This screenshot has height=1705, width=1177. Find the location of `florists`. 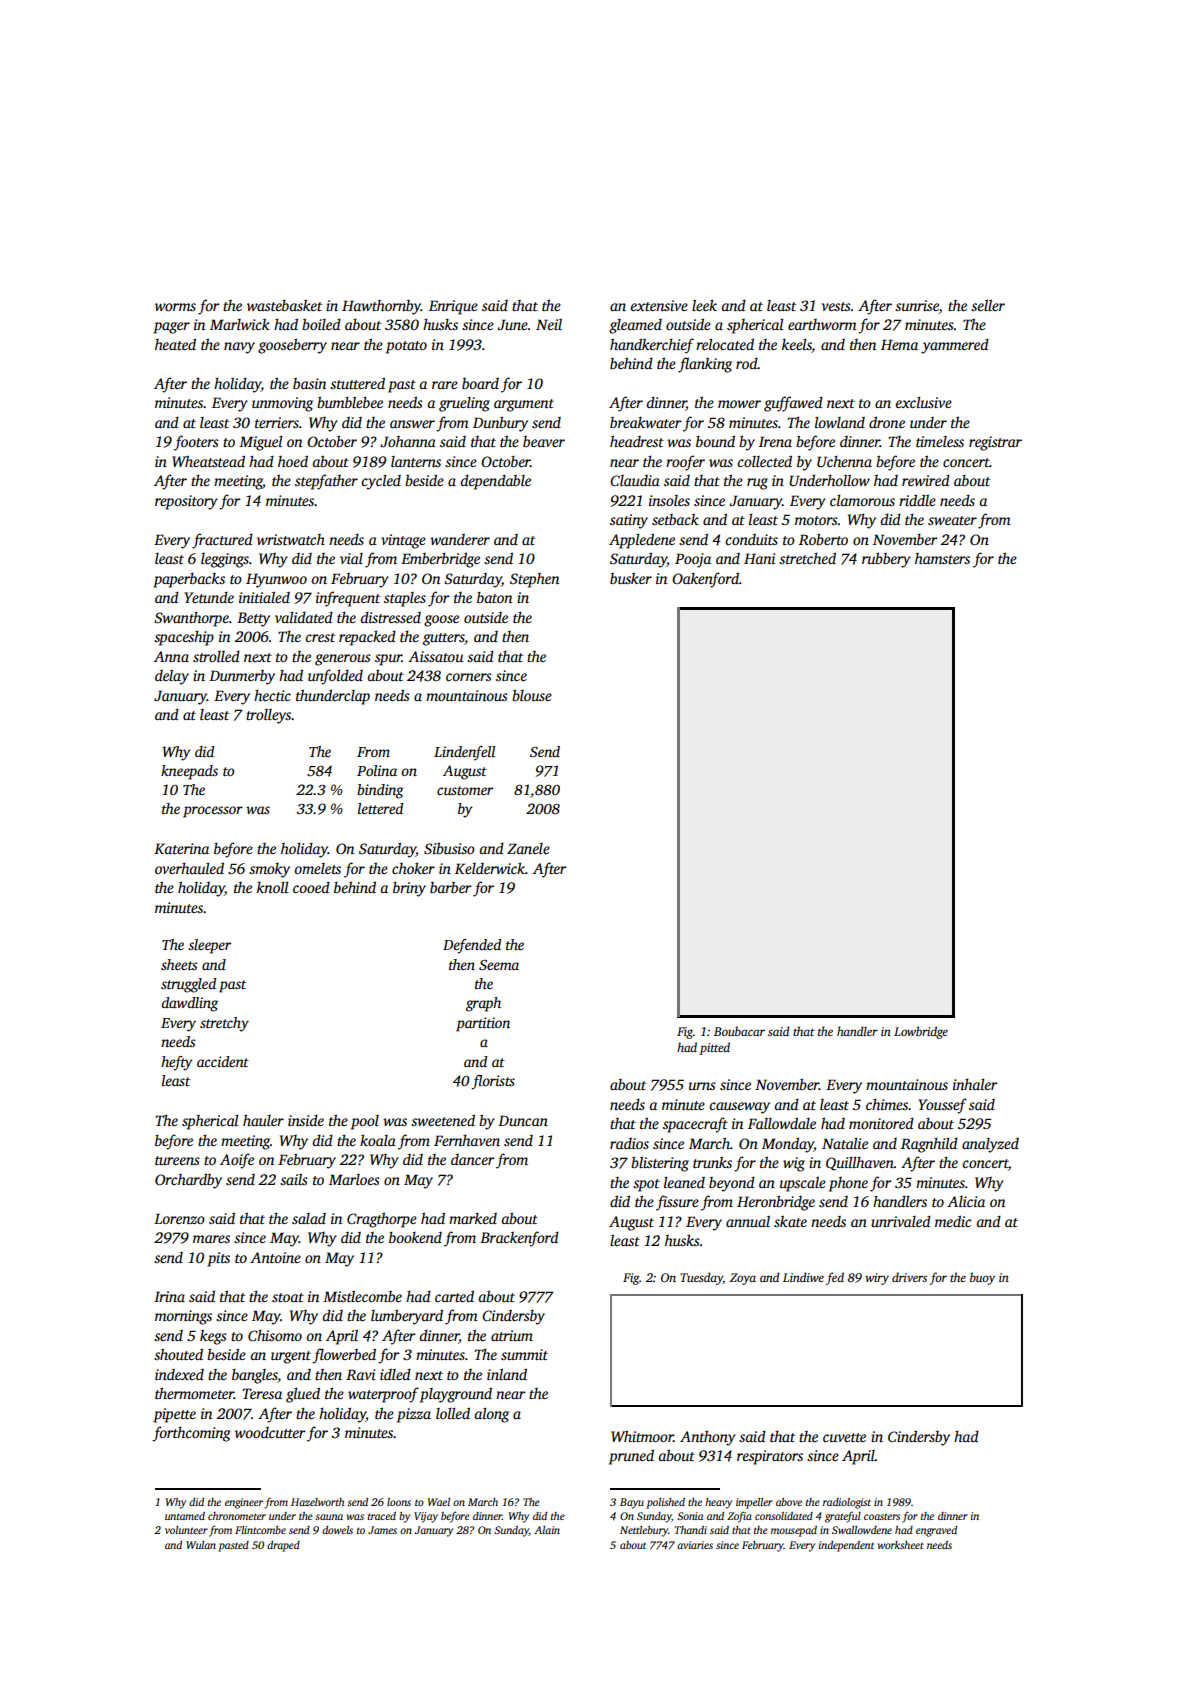

florists is located at coordinates (493, 1082).
